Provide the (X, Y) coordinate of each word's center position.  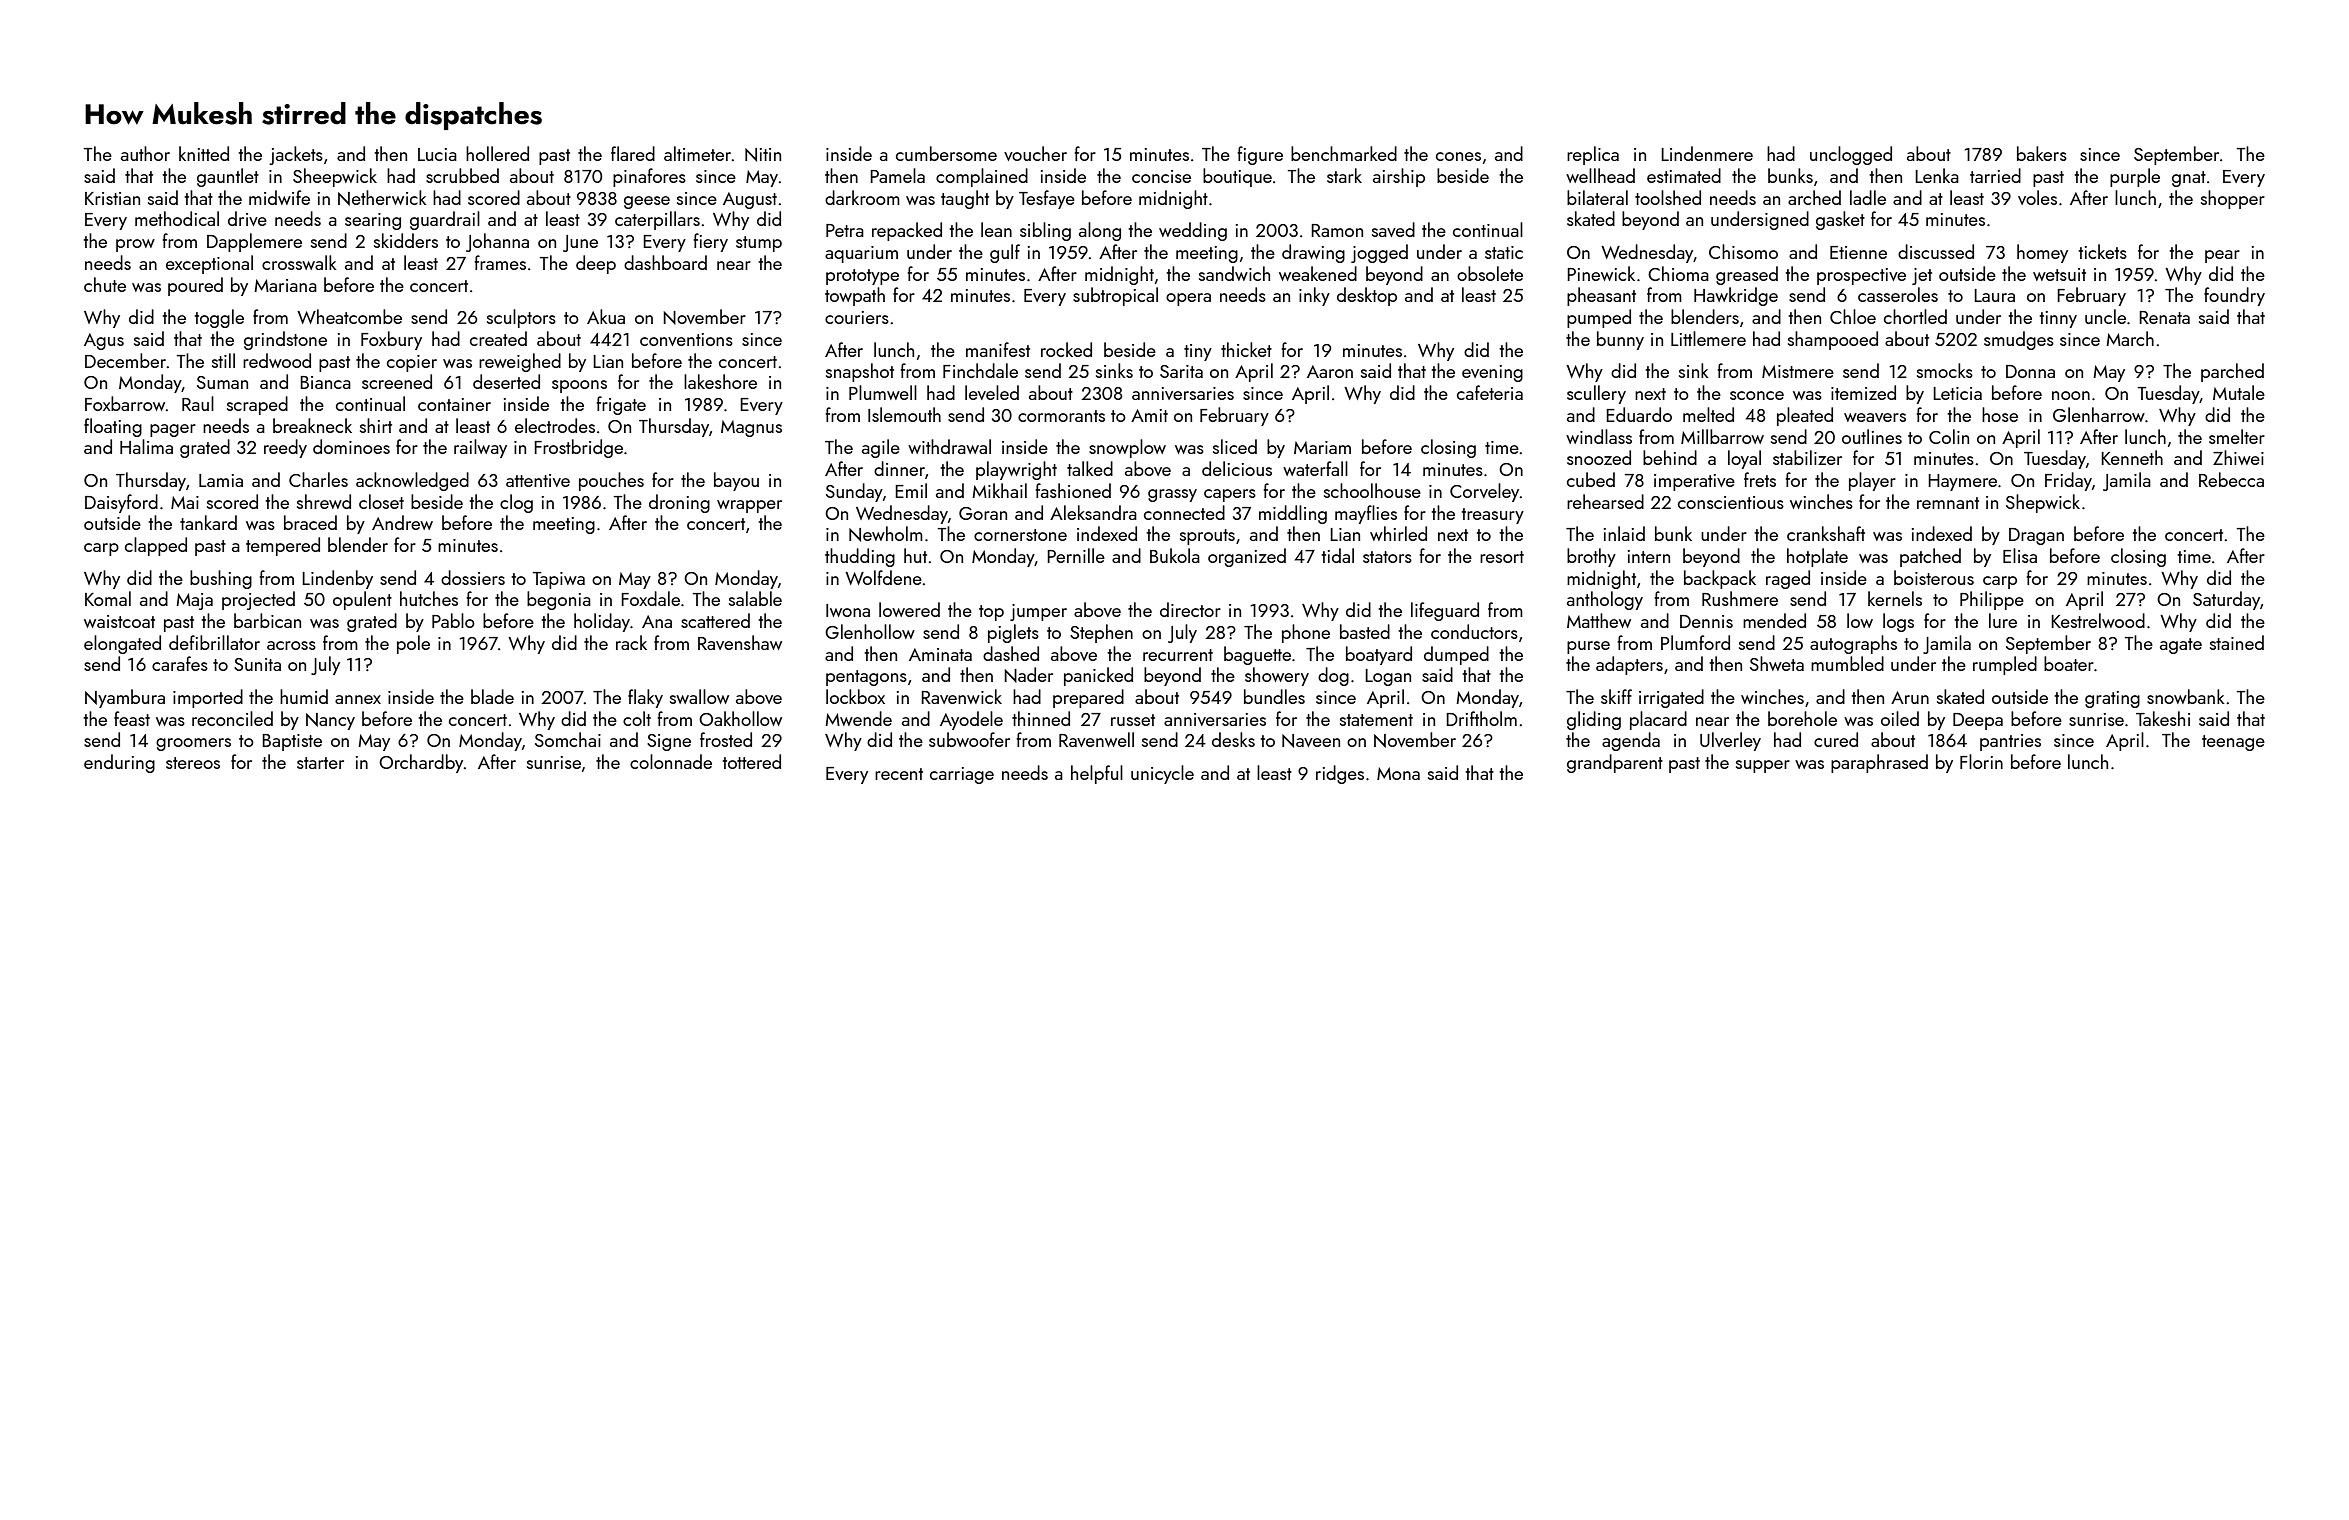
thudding (860, 557)
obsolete (1490, 273)
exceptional (209, 264)
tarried (1995, 175)
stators (1387, 557)
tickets (2103, 251)
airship (1399, 177)
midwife (279, 197)
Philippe (1992, 600)
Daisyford (121, 503)
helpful (1097, 774)
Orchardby (421, 763)
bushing (221, 579)
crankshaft (1826, 533)
